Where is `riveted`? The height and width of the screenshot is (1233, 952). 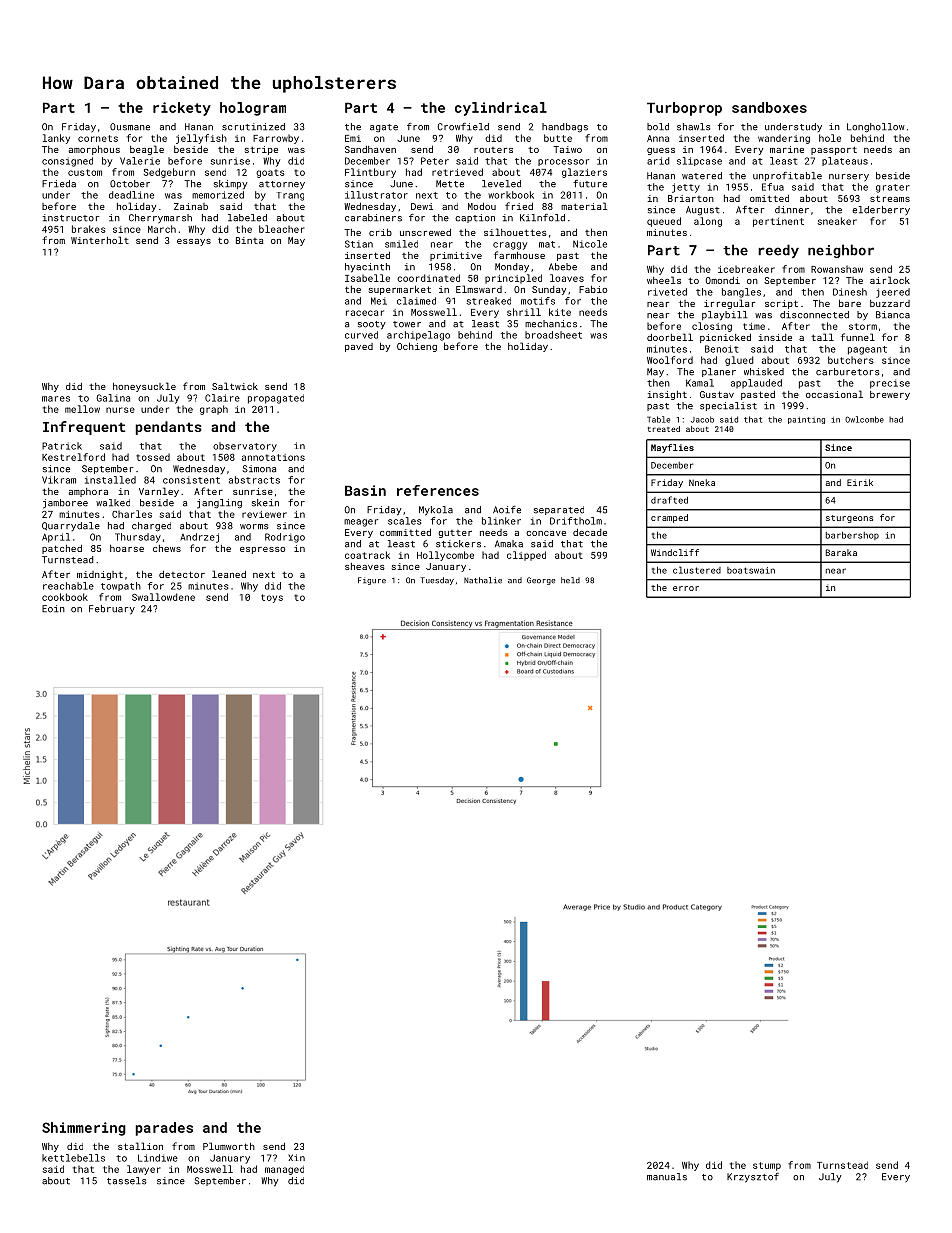 riveted is located at coordinates (667, 292).
